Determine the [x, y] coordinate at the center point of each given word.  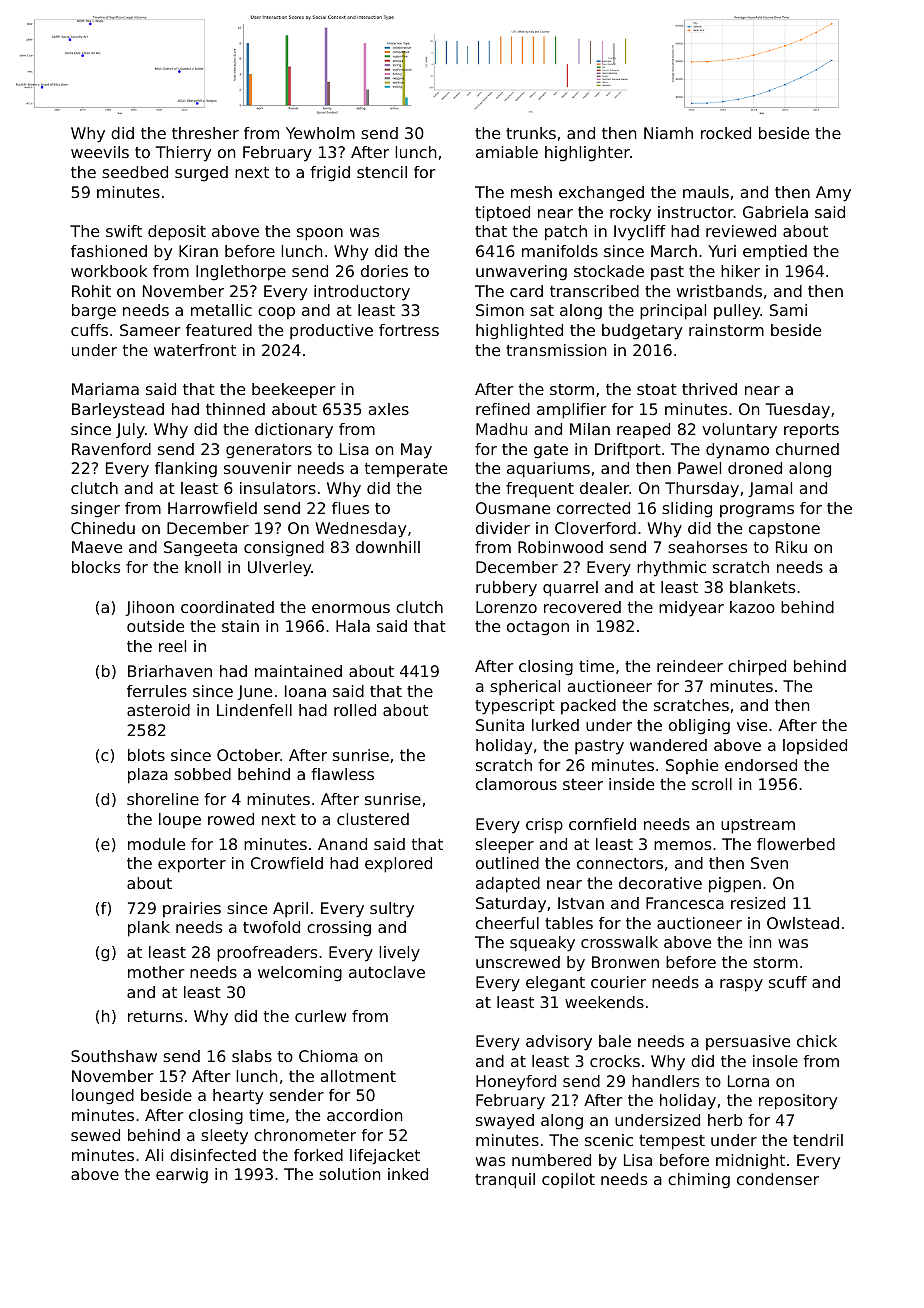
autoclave [387, 972]
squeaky [542, 944]
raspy [741, 985]
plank [149, 929]
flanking [186, 470]
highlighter [587, 154]
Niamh [668, 133]
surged [201, 174]
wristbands [719, 291]
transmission [556, 350]
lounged [103, 1097]
